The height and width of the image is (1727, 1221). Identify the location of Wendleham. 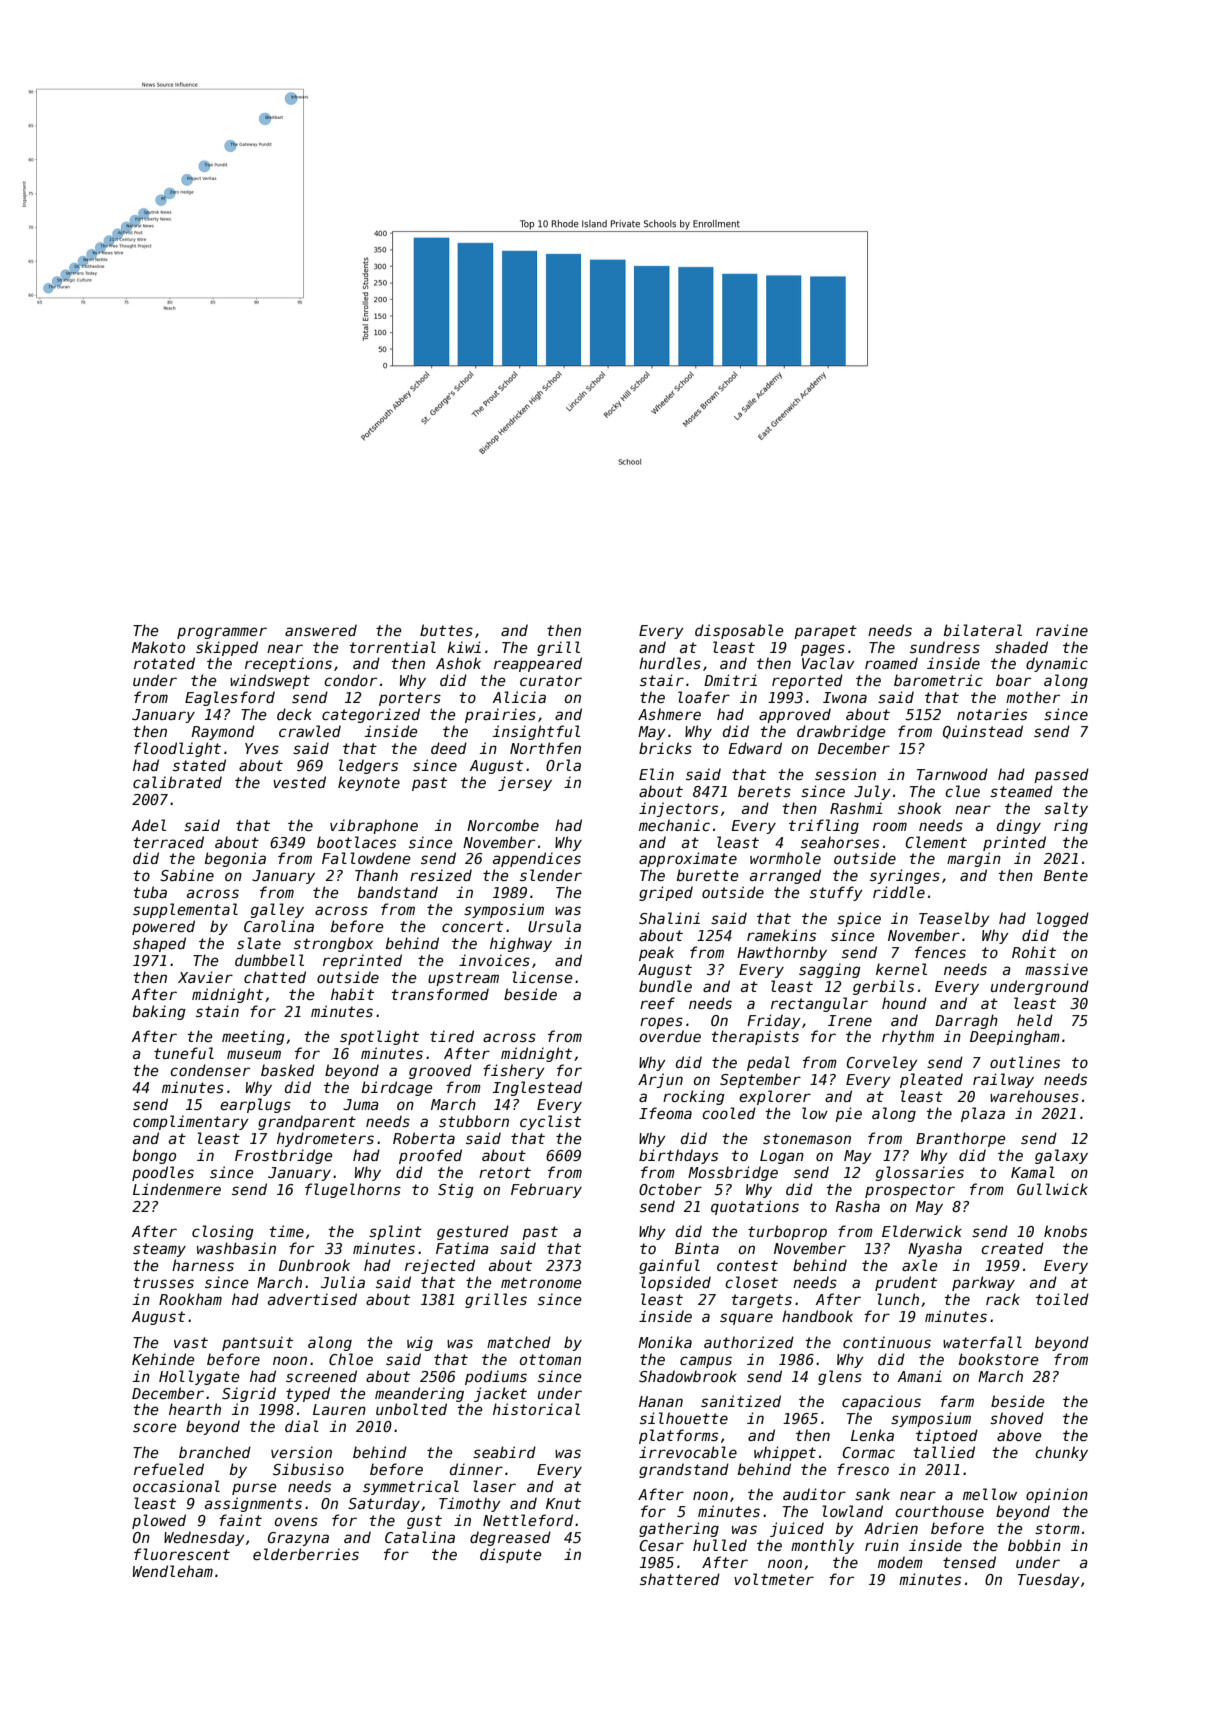
(173, 1571).
